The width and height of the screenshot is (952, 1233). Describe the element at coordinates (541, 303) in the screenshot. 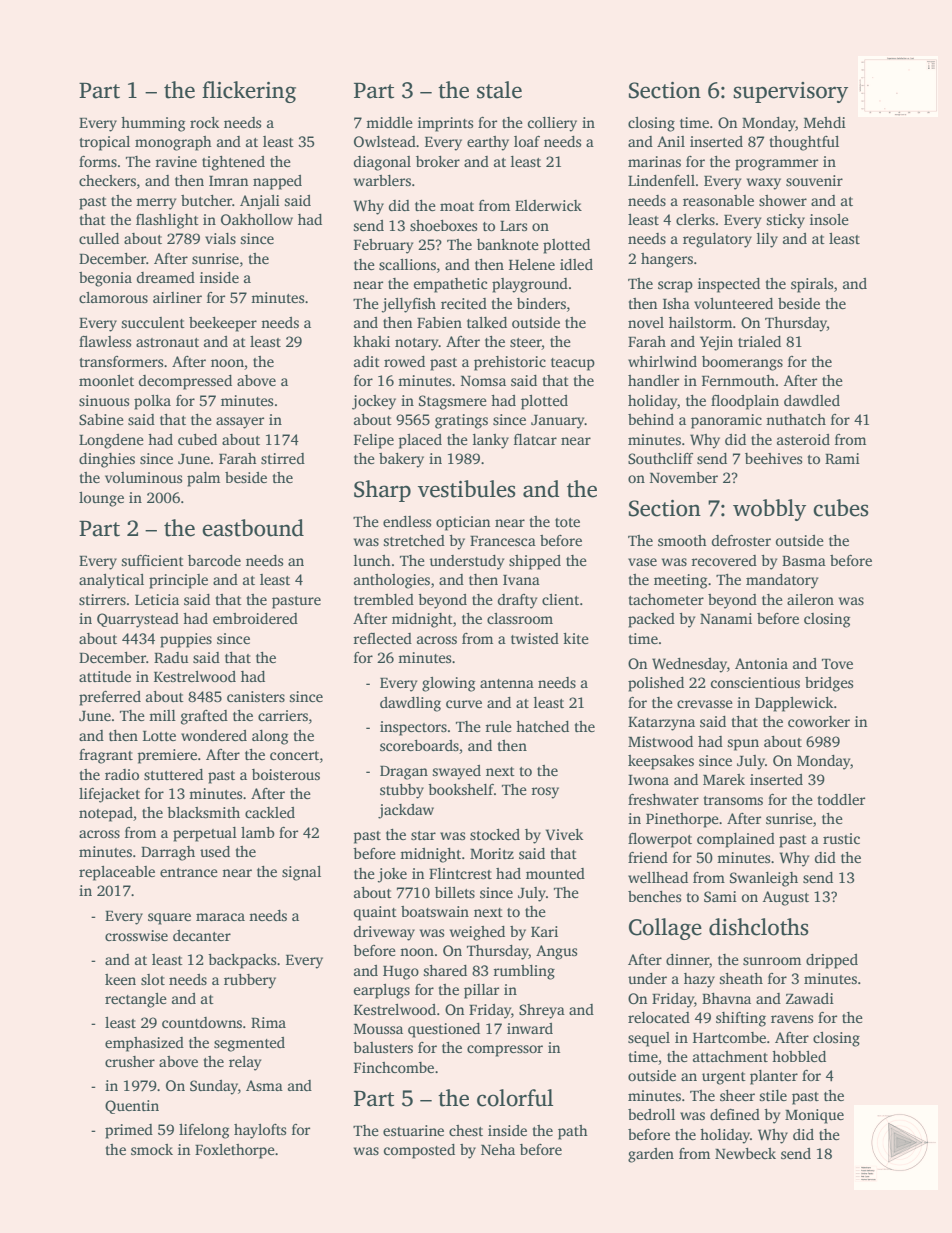

I see `binders` at that location.
